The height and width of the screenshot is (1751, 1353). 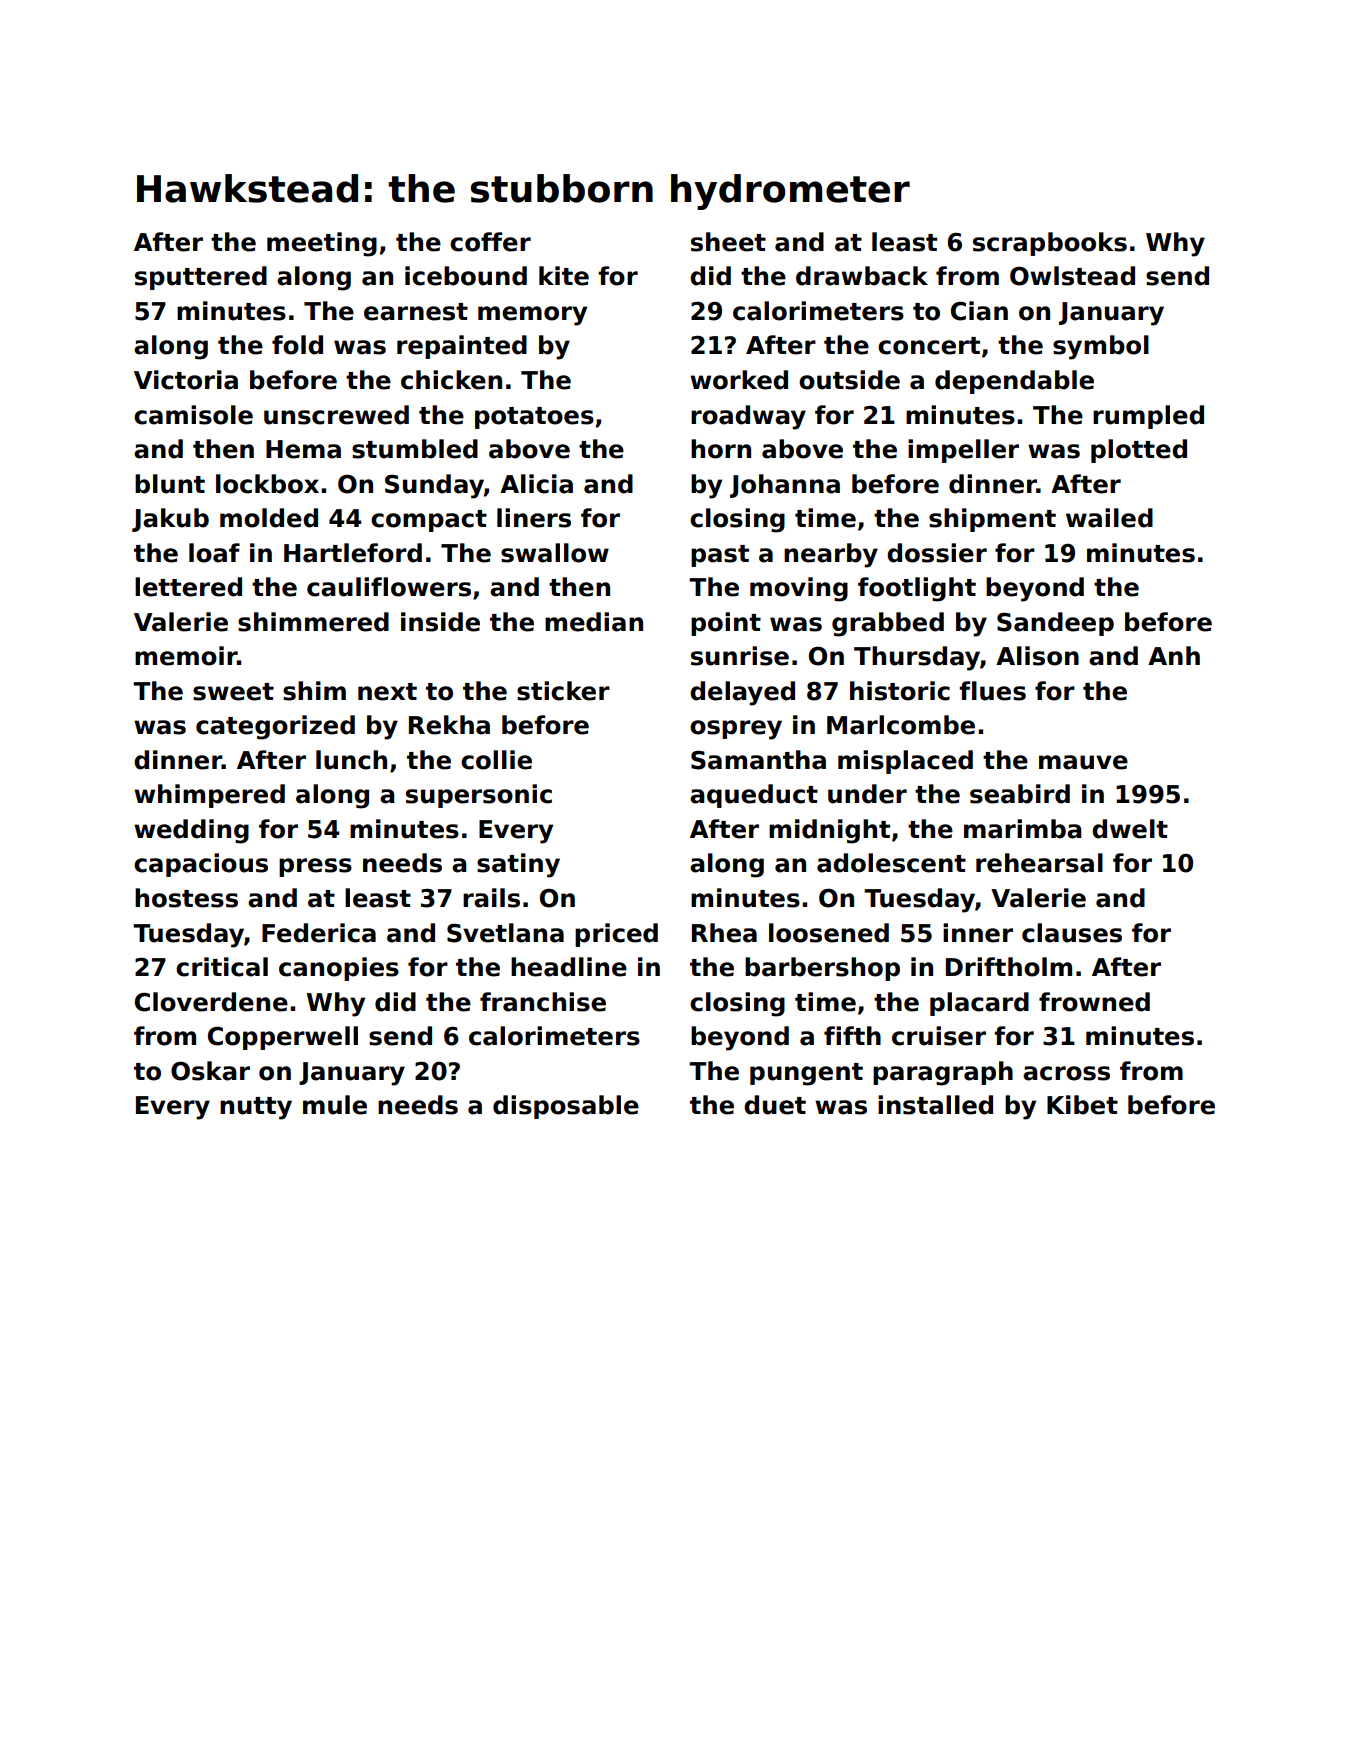 What do you see at coordinates (256, 1108) in the screenshot?
I see `nutty` at bounding box center [256, 1108].
